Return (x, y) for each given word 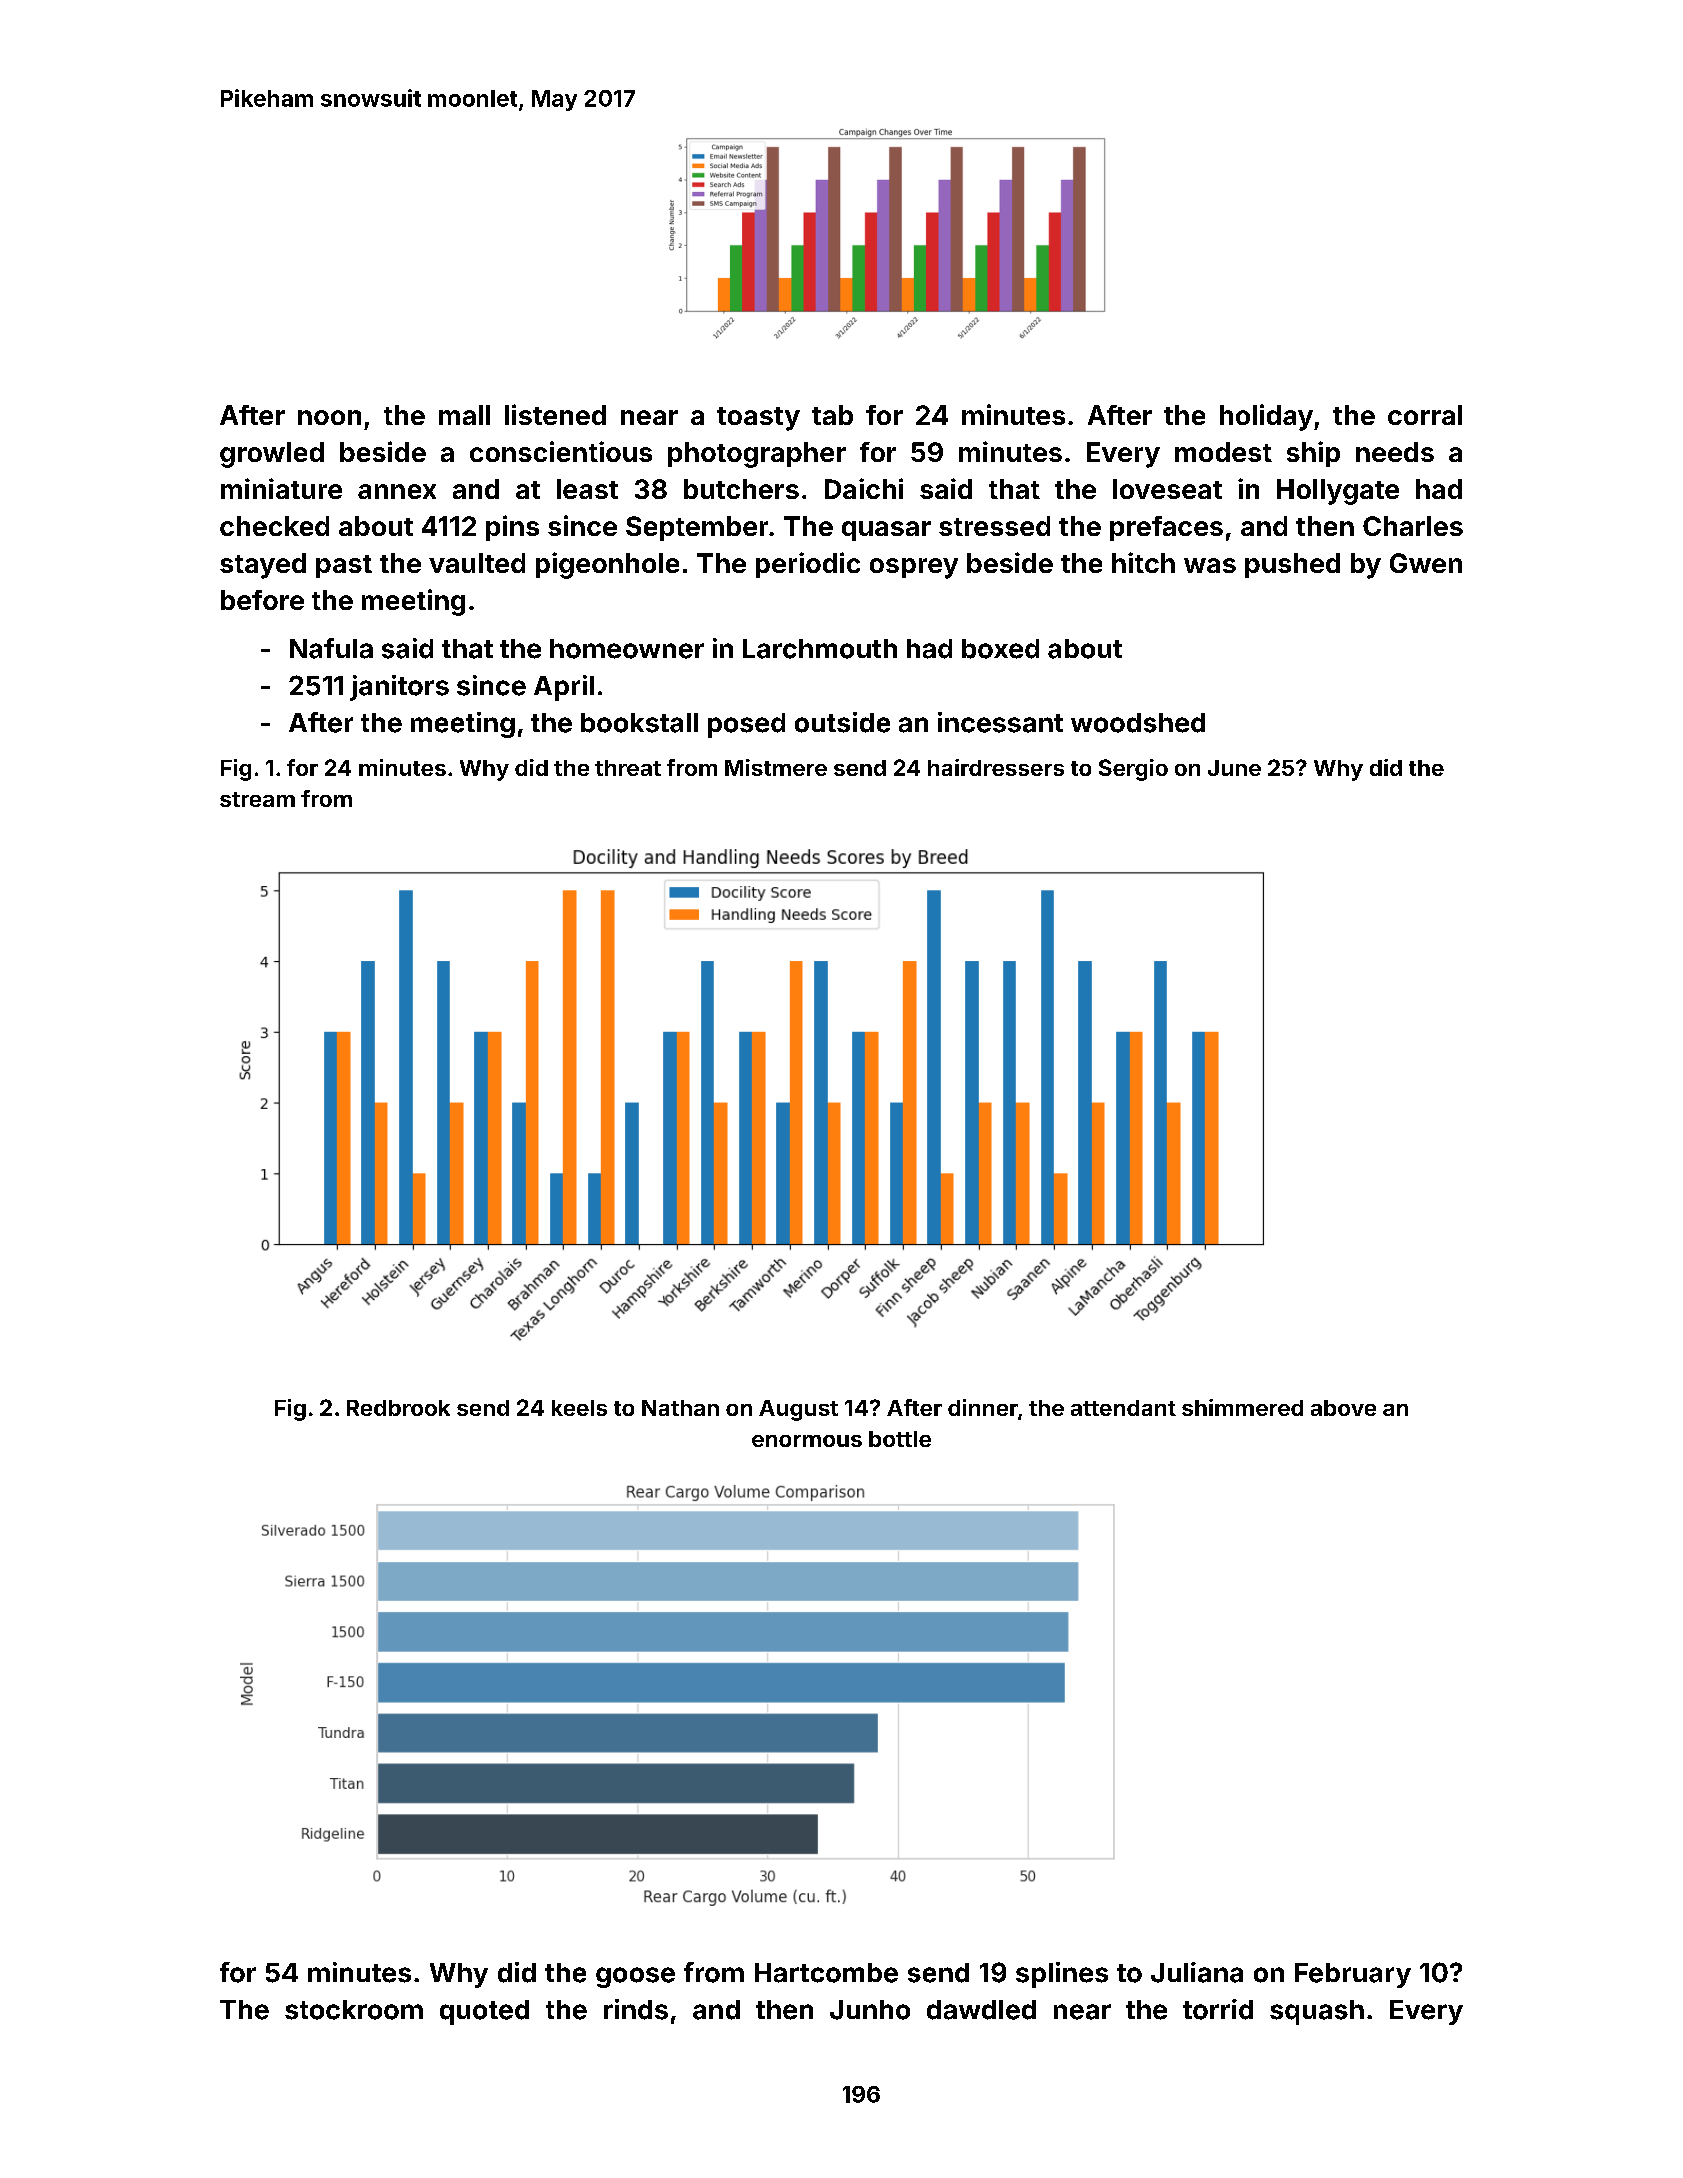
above (1343, 1408)
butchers (741, 489)
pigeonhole (607, 565)
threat (628, 768)
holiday (1266, 417)
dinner (983, 1407)
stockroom (354, 2010)
